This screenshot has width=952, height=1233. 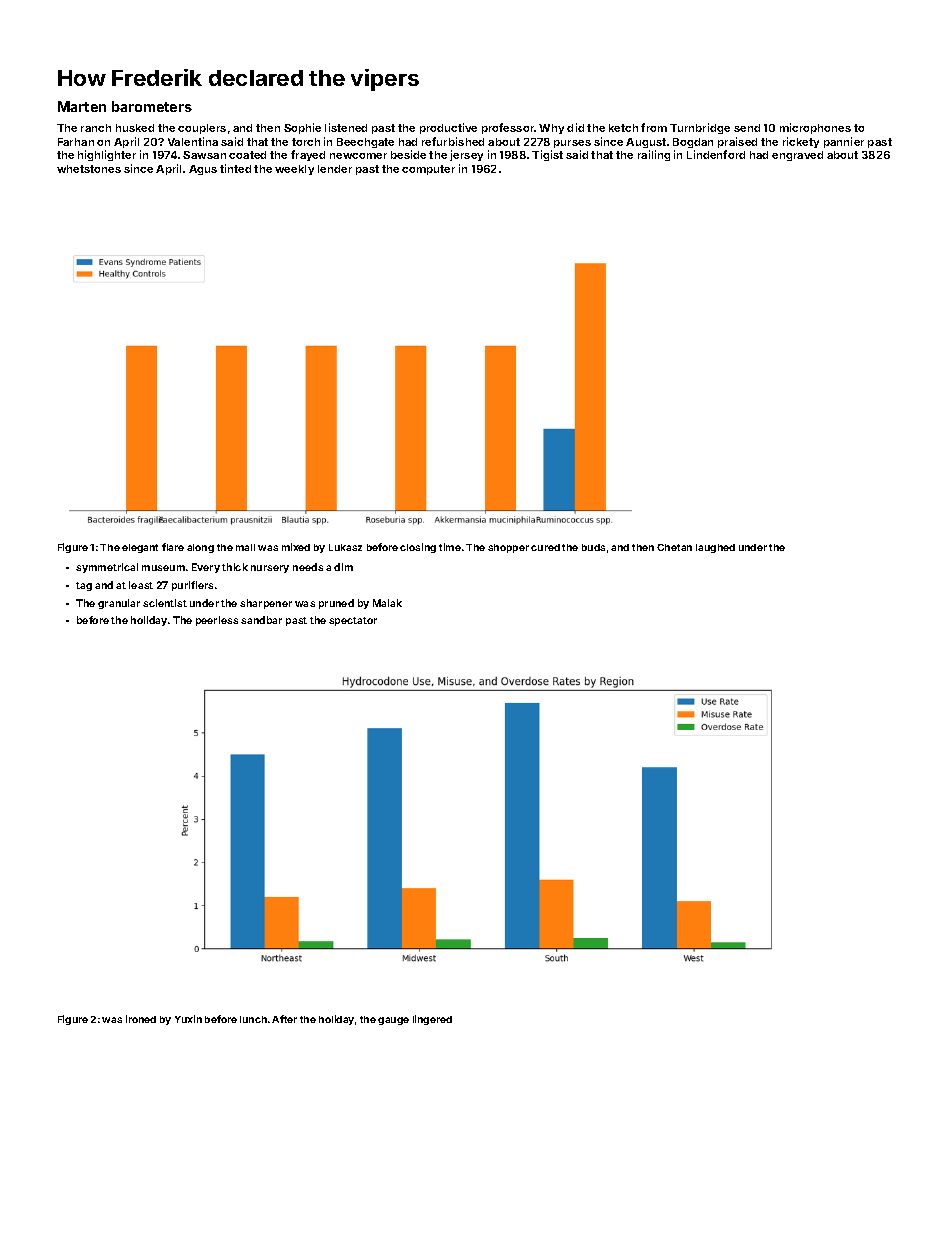 What do you see at coordinates (797, 156) in the screenshot?
I see `engraved` at bounding box center [797, 156].
